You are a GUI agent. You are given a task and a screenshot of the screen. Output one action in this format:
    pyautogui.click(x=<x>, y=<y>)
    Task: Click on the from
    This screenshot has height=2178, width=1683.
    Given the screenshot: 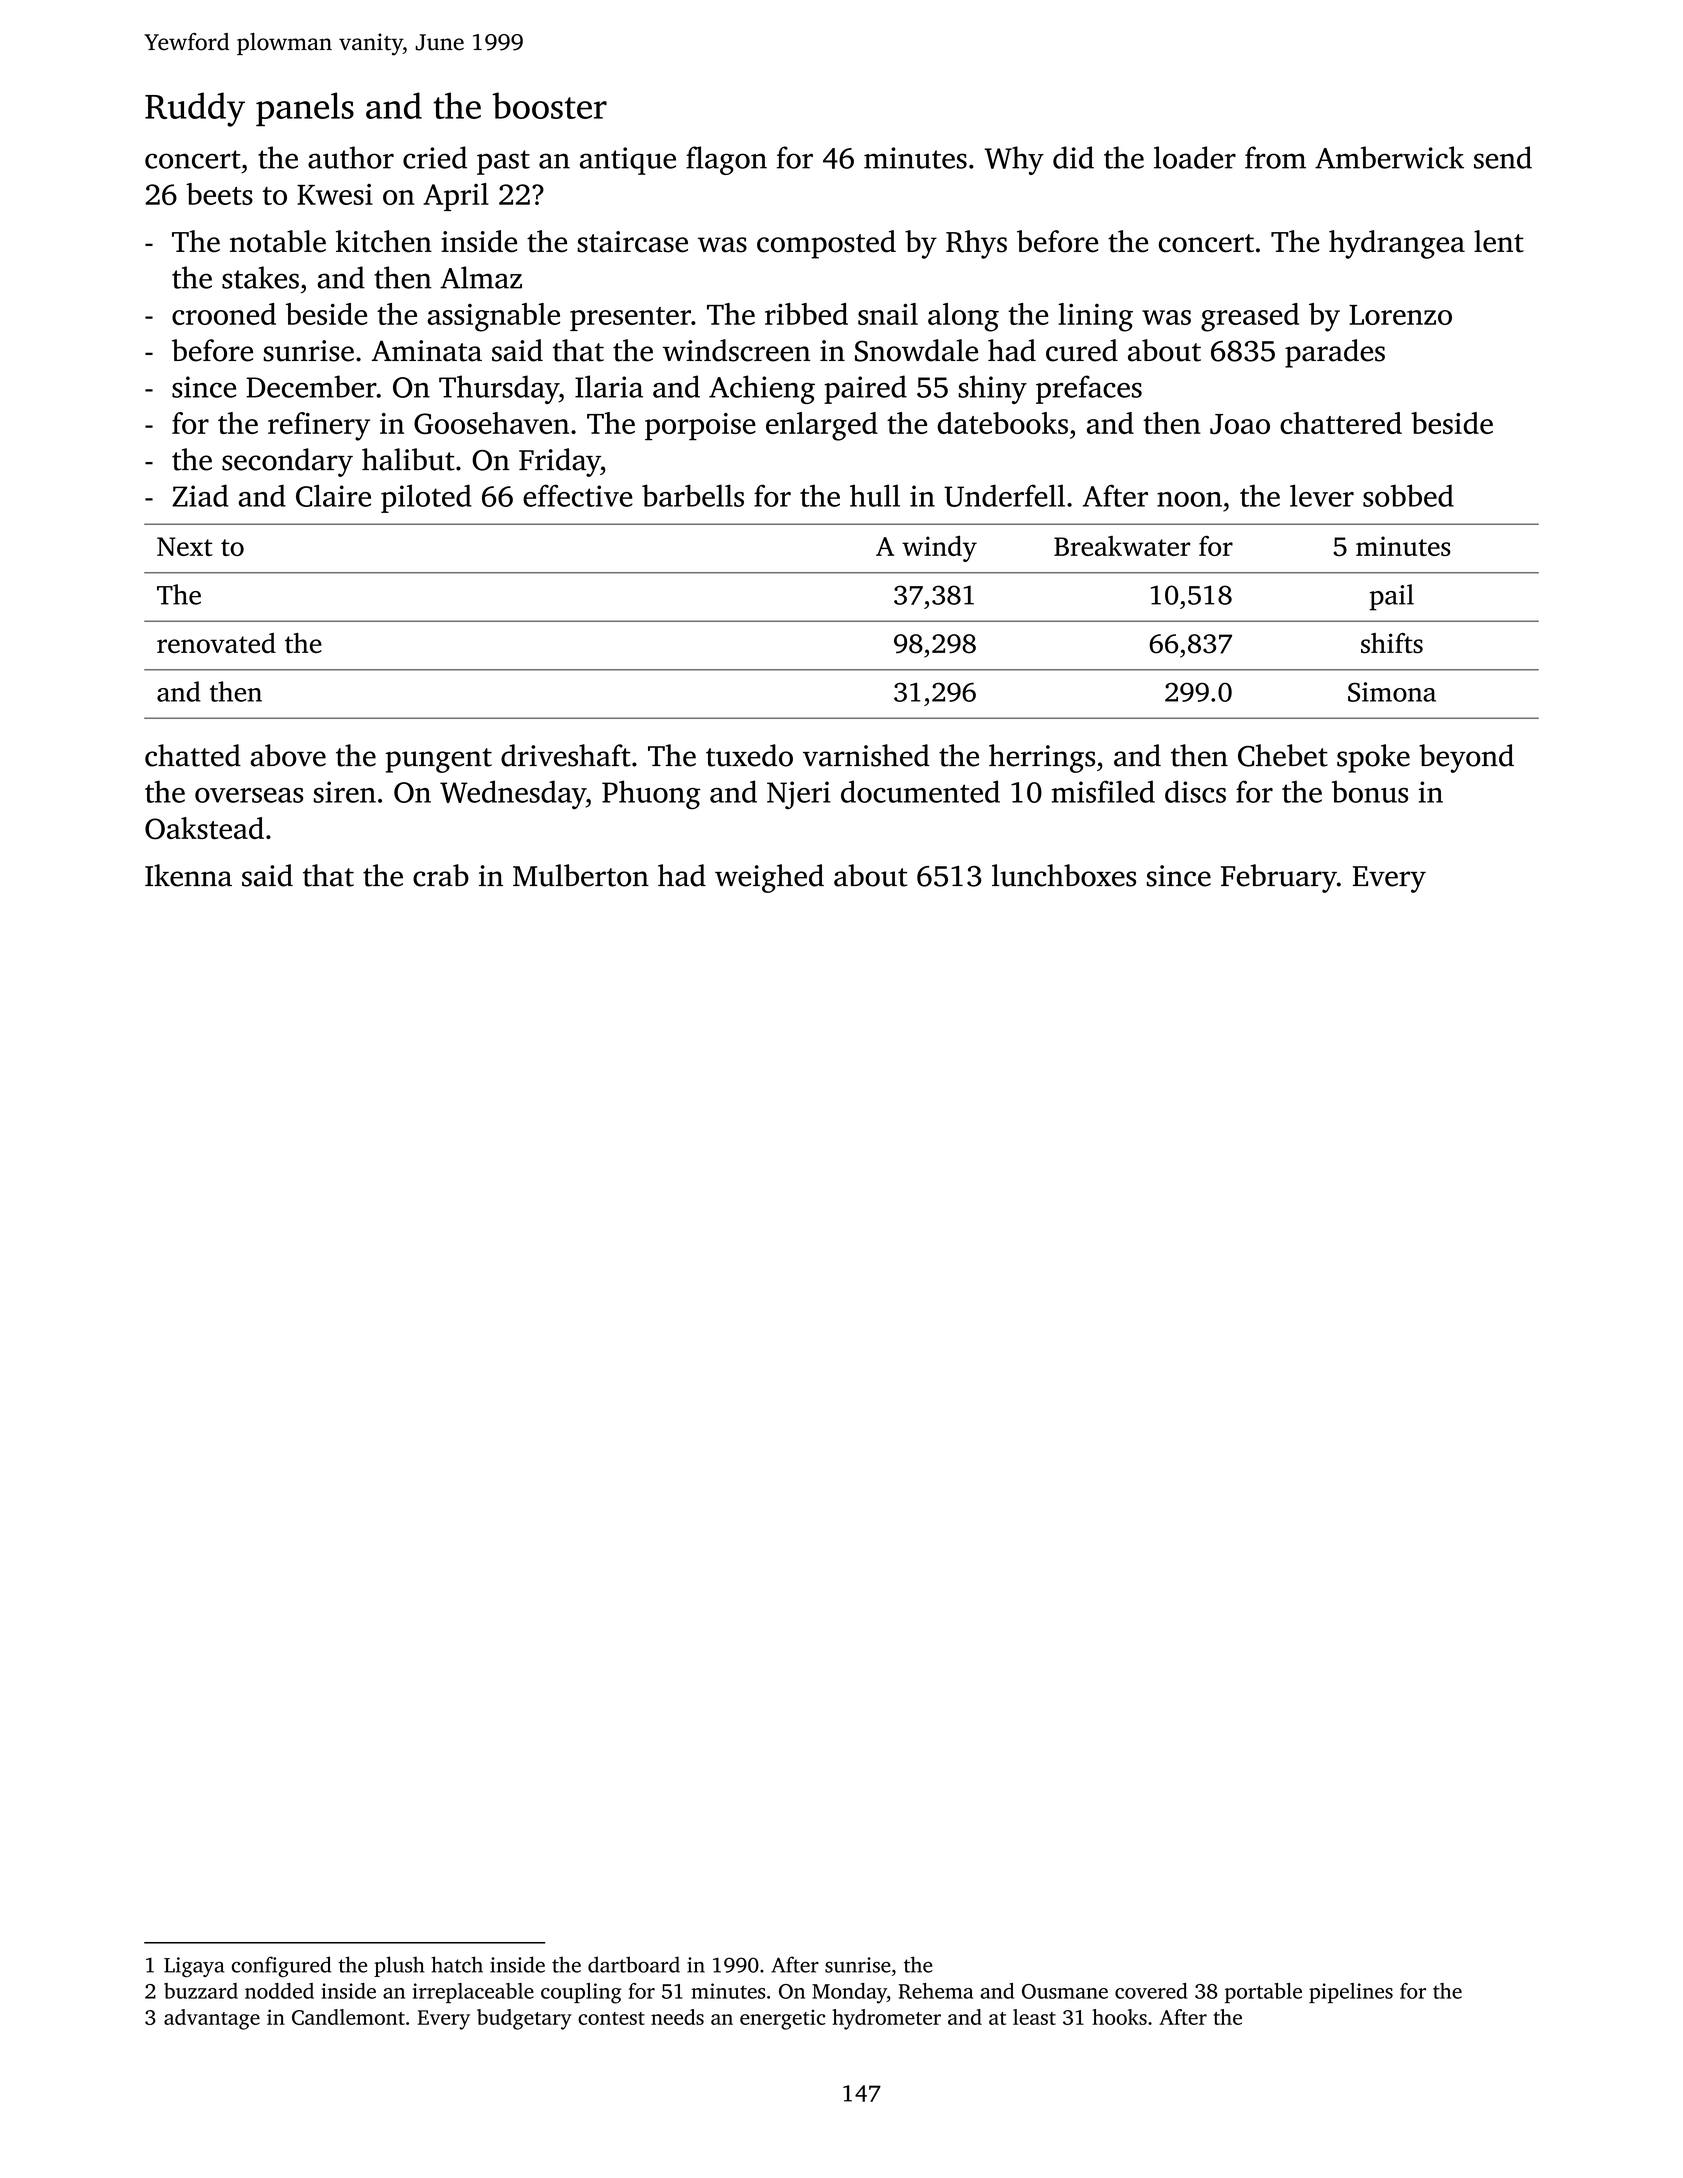 What is the action you would take?
    pyautogui.click(x=1275, y=157)
